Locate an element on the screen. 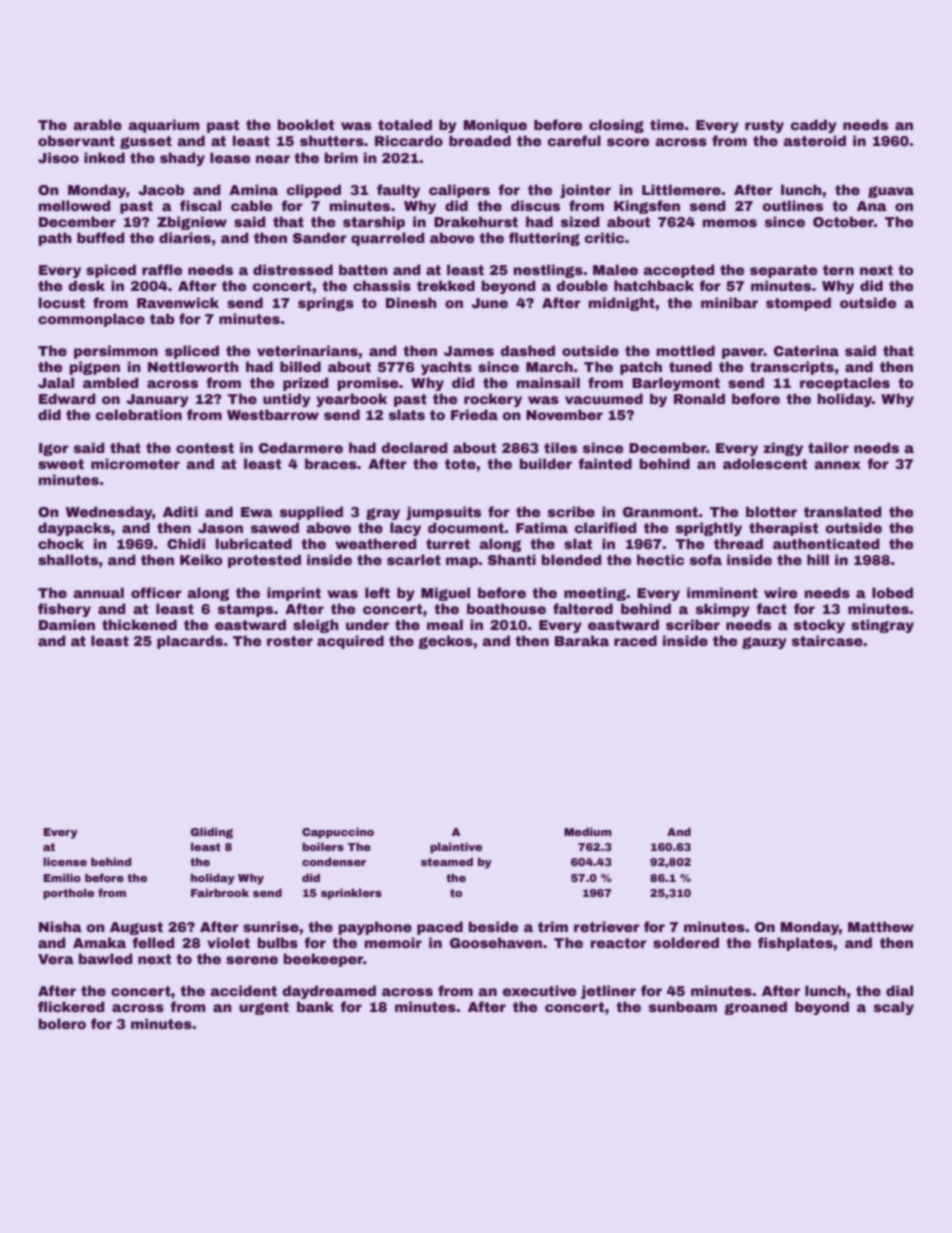 Image resolution: width=952 pixels, height=1233 pixels. Goosehaven is located at coordinates (496, 942).
